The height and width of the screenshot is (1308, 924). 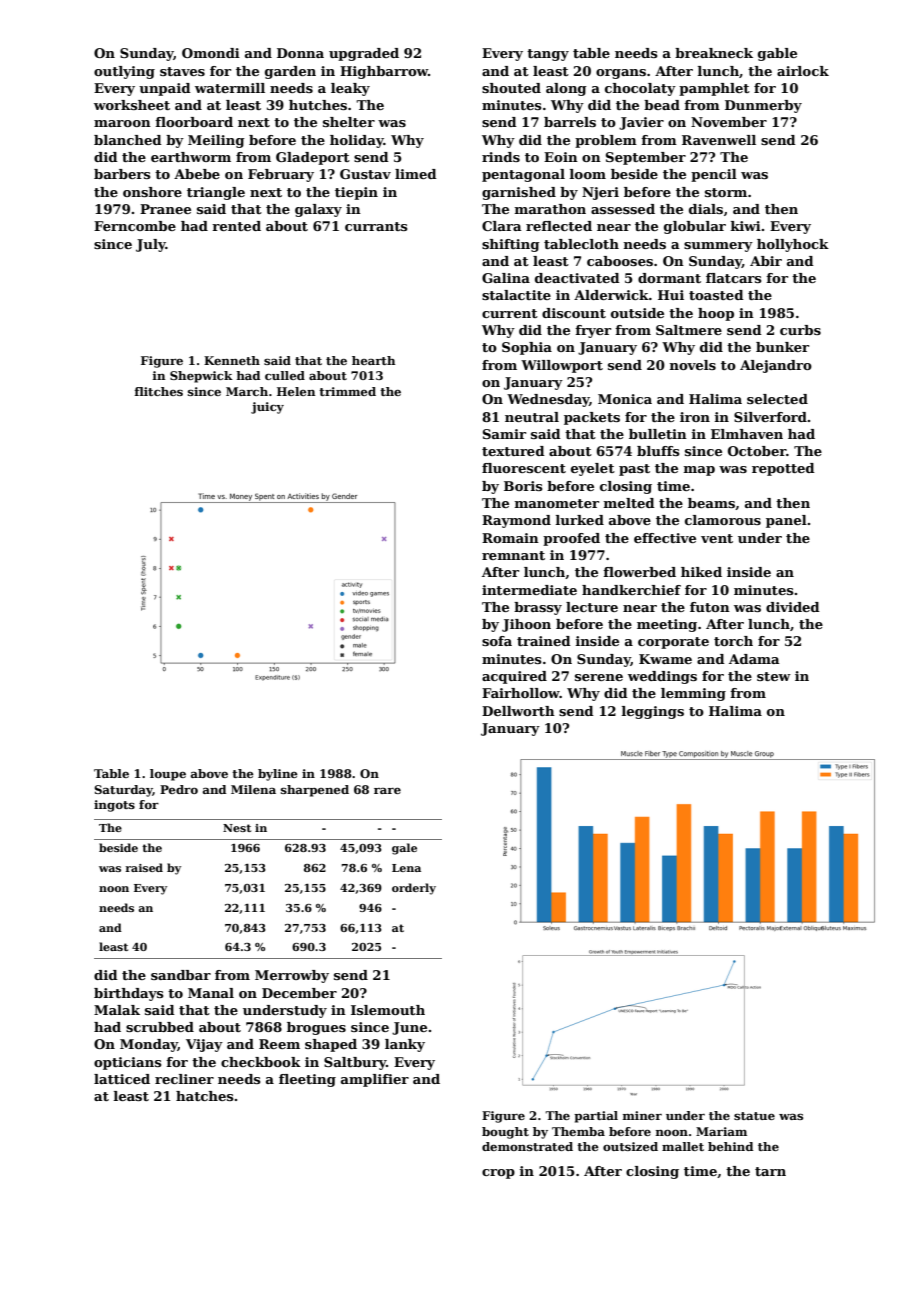 What do you see at coordinates (315, 791) in the screenshot?
I see `sharpened` at bounding box center [315, 791].
